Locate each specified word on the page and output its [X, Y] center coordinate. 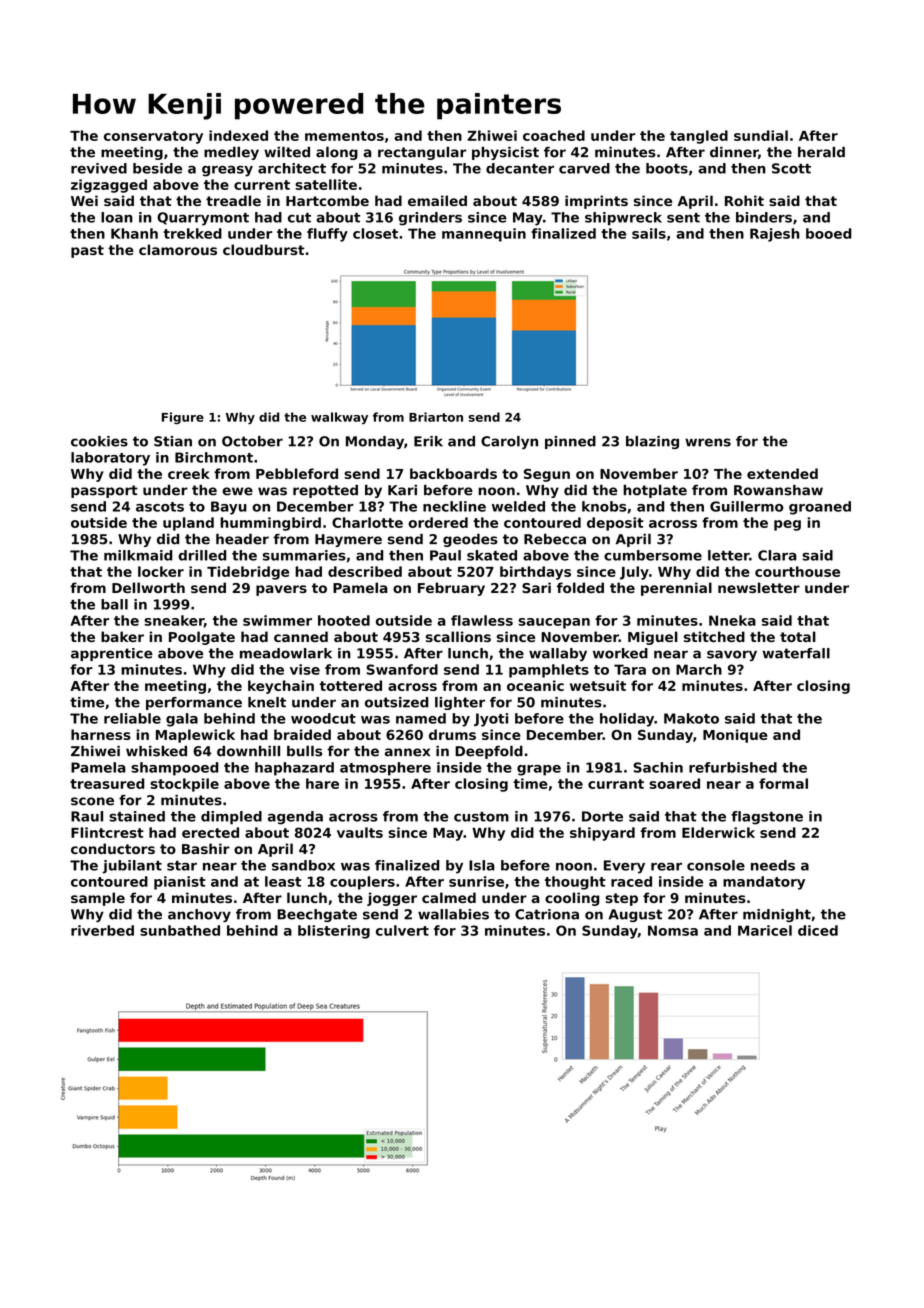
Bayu [229, 508]
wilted [287, 152]
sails [649, 233]
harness [101, 734]
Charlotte [367, 522]
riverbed [102, 930]
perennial [676, 589]
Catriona [547, 914]
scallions [458, 636]
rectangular [422, 153]
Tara [630, 669]
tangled [699, 137]
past [87, 251]
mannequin [484, 235]
